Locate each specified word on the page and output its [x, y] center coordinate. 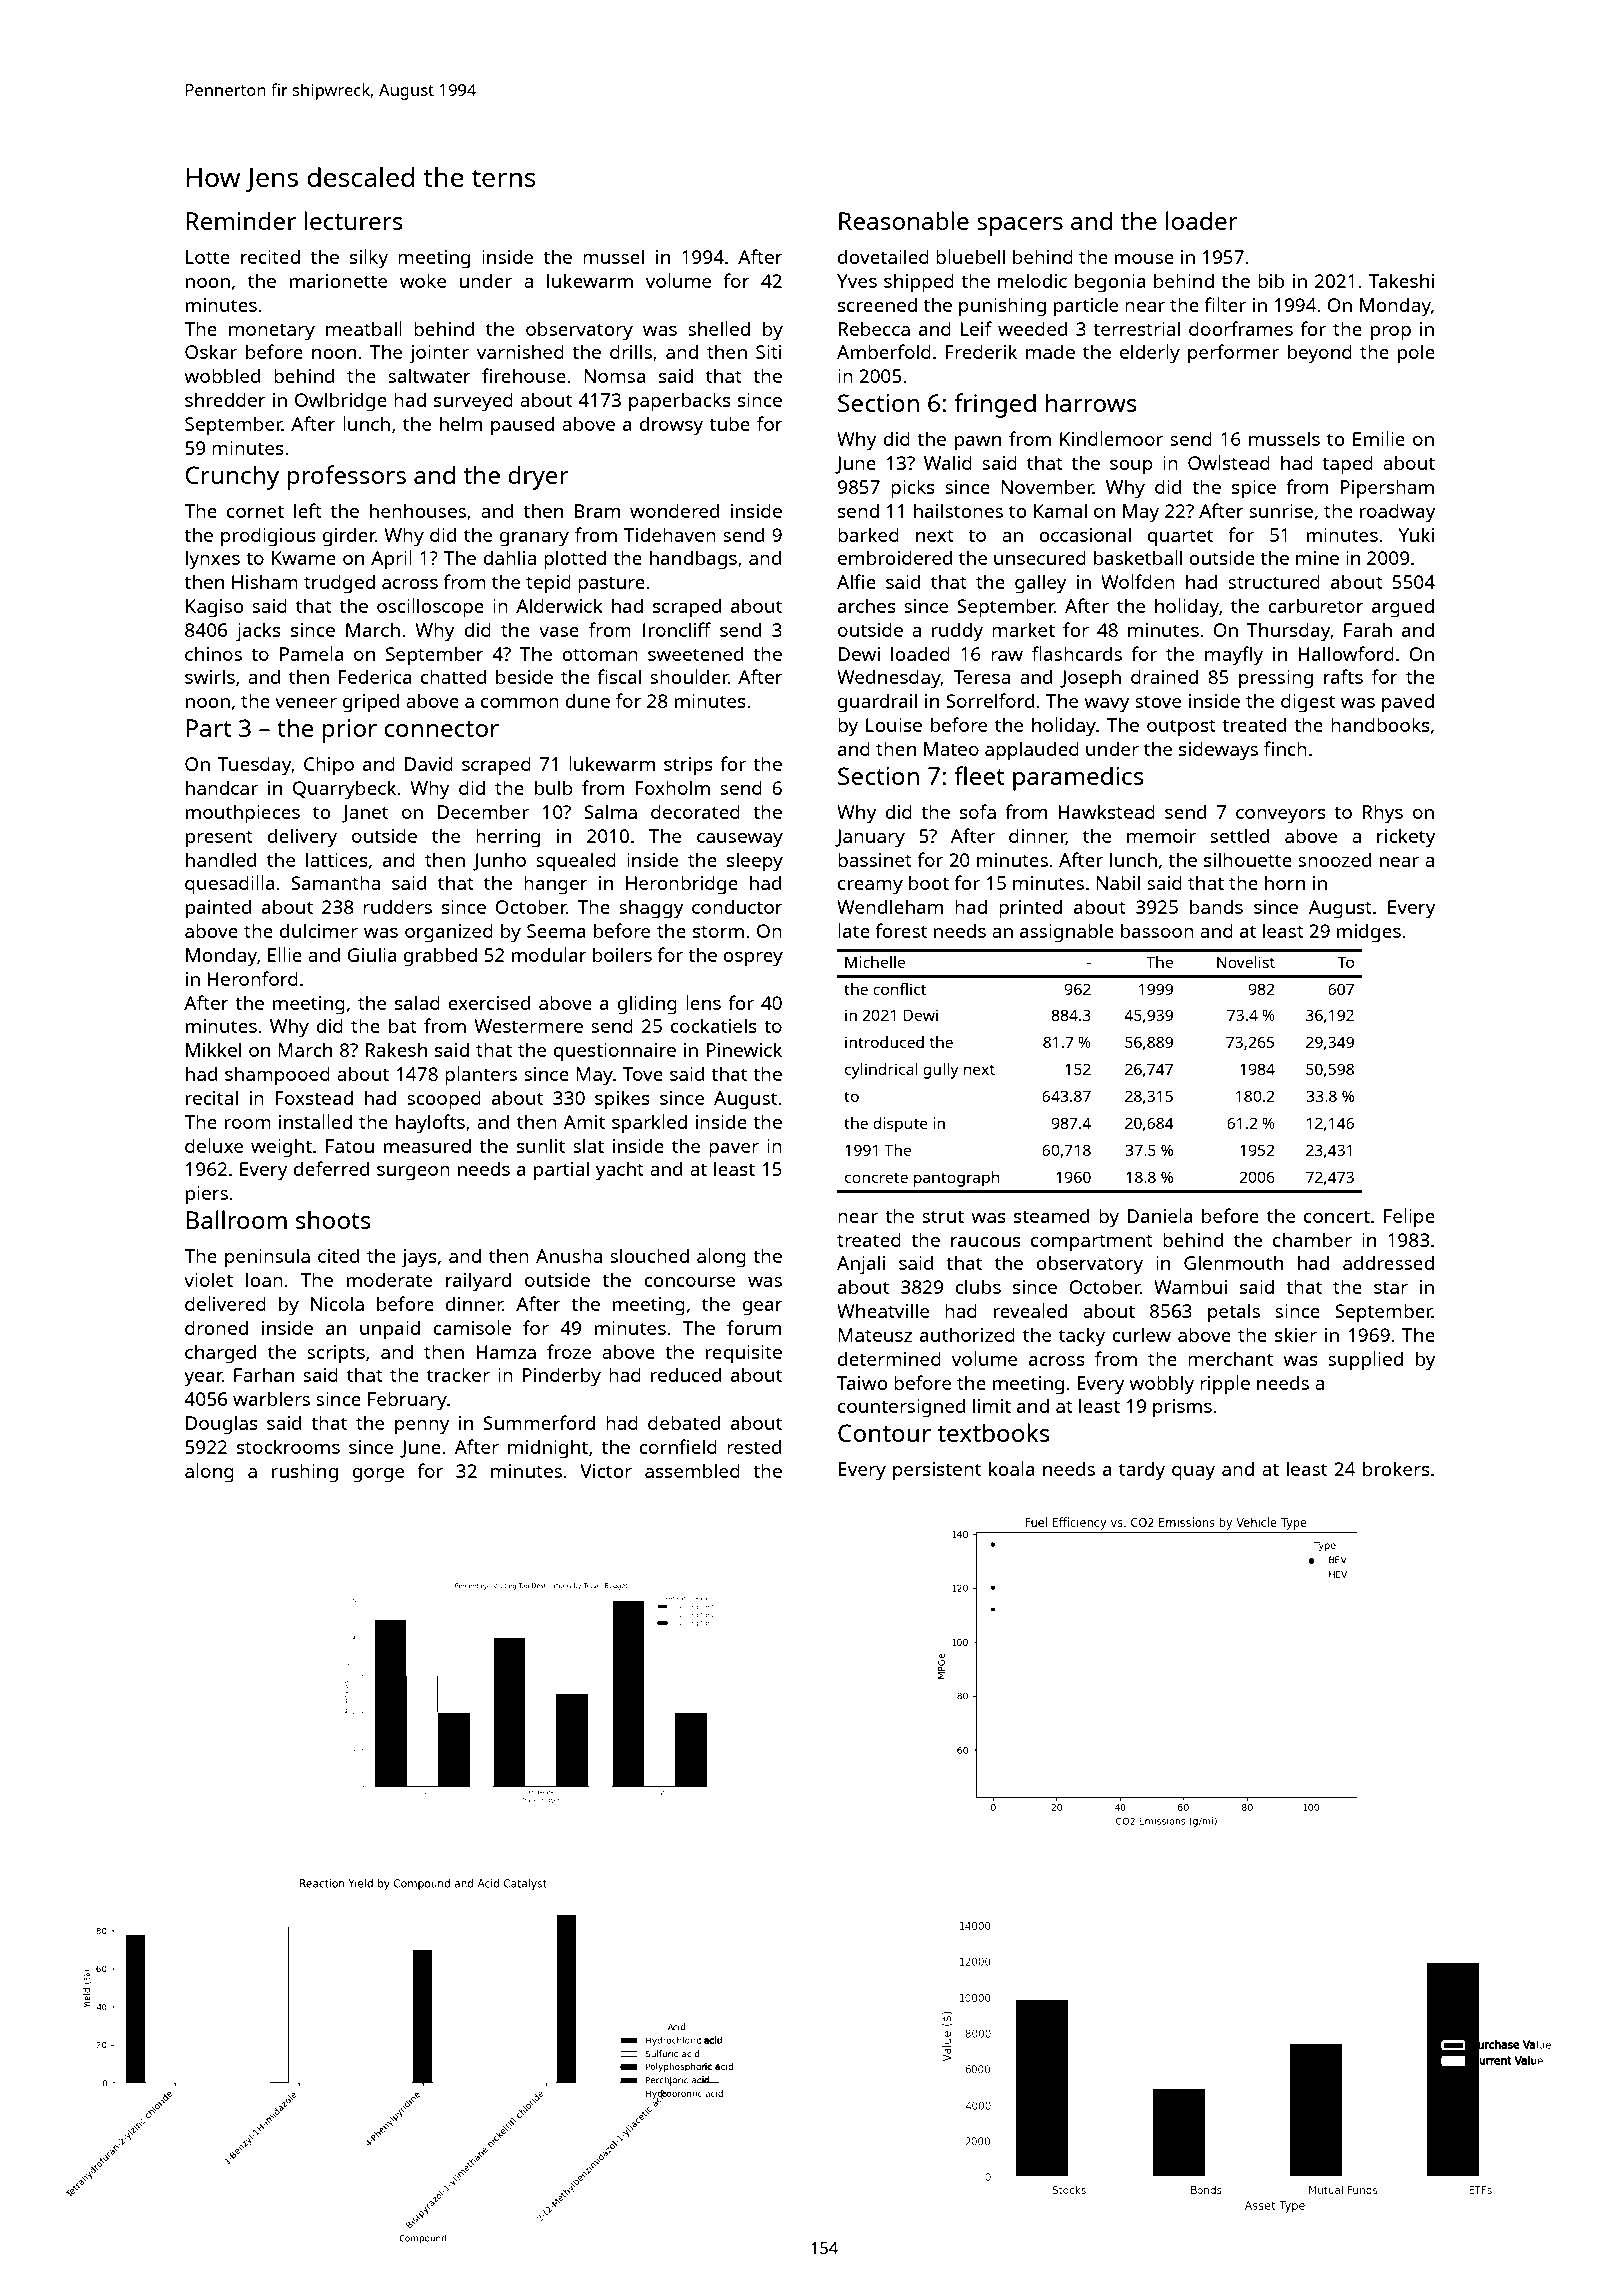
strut [943, 1216]
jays [419, 1258]
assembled [692, 1470]
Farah [1368, 629]
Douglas [222, 1425]
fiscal [619, 676]
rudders [397, 907]
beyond [1320, 354]
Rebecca [874, 329]
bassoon [1157, 930]
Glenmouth [1233, 1262]
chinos [213, 653]
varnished [520, 351]
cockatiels [714, 1025]
